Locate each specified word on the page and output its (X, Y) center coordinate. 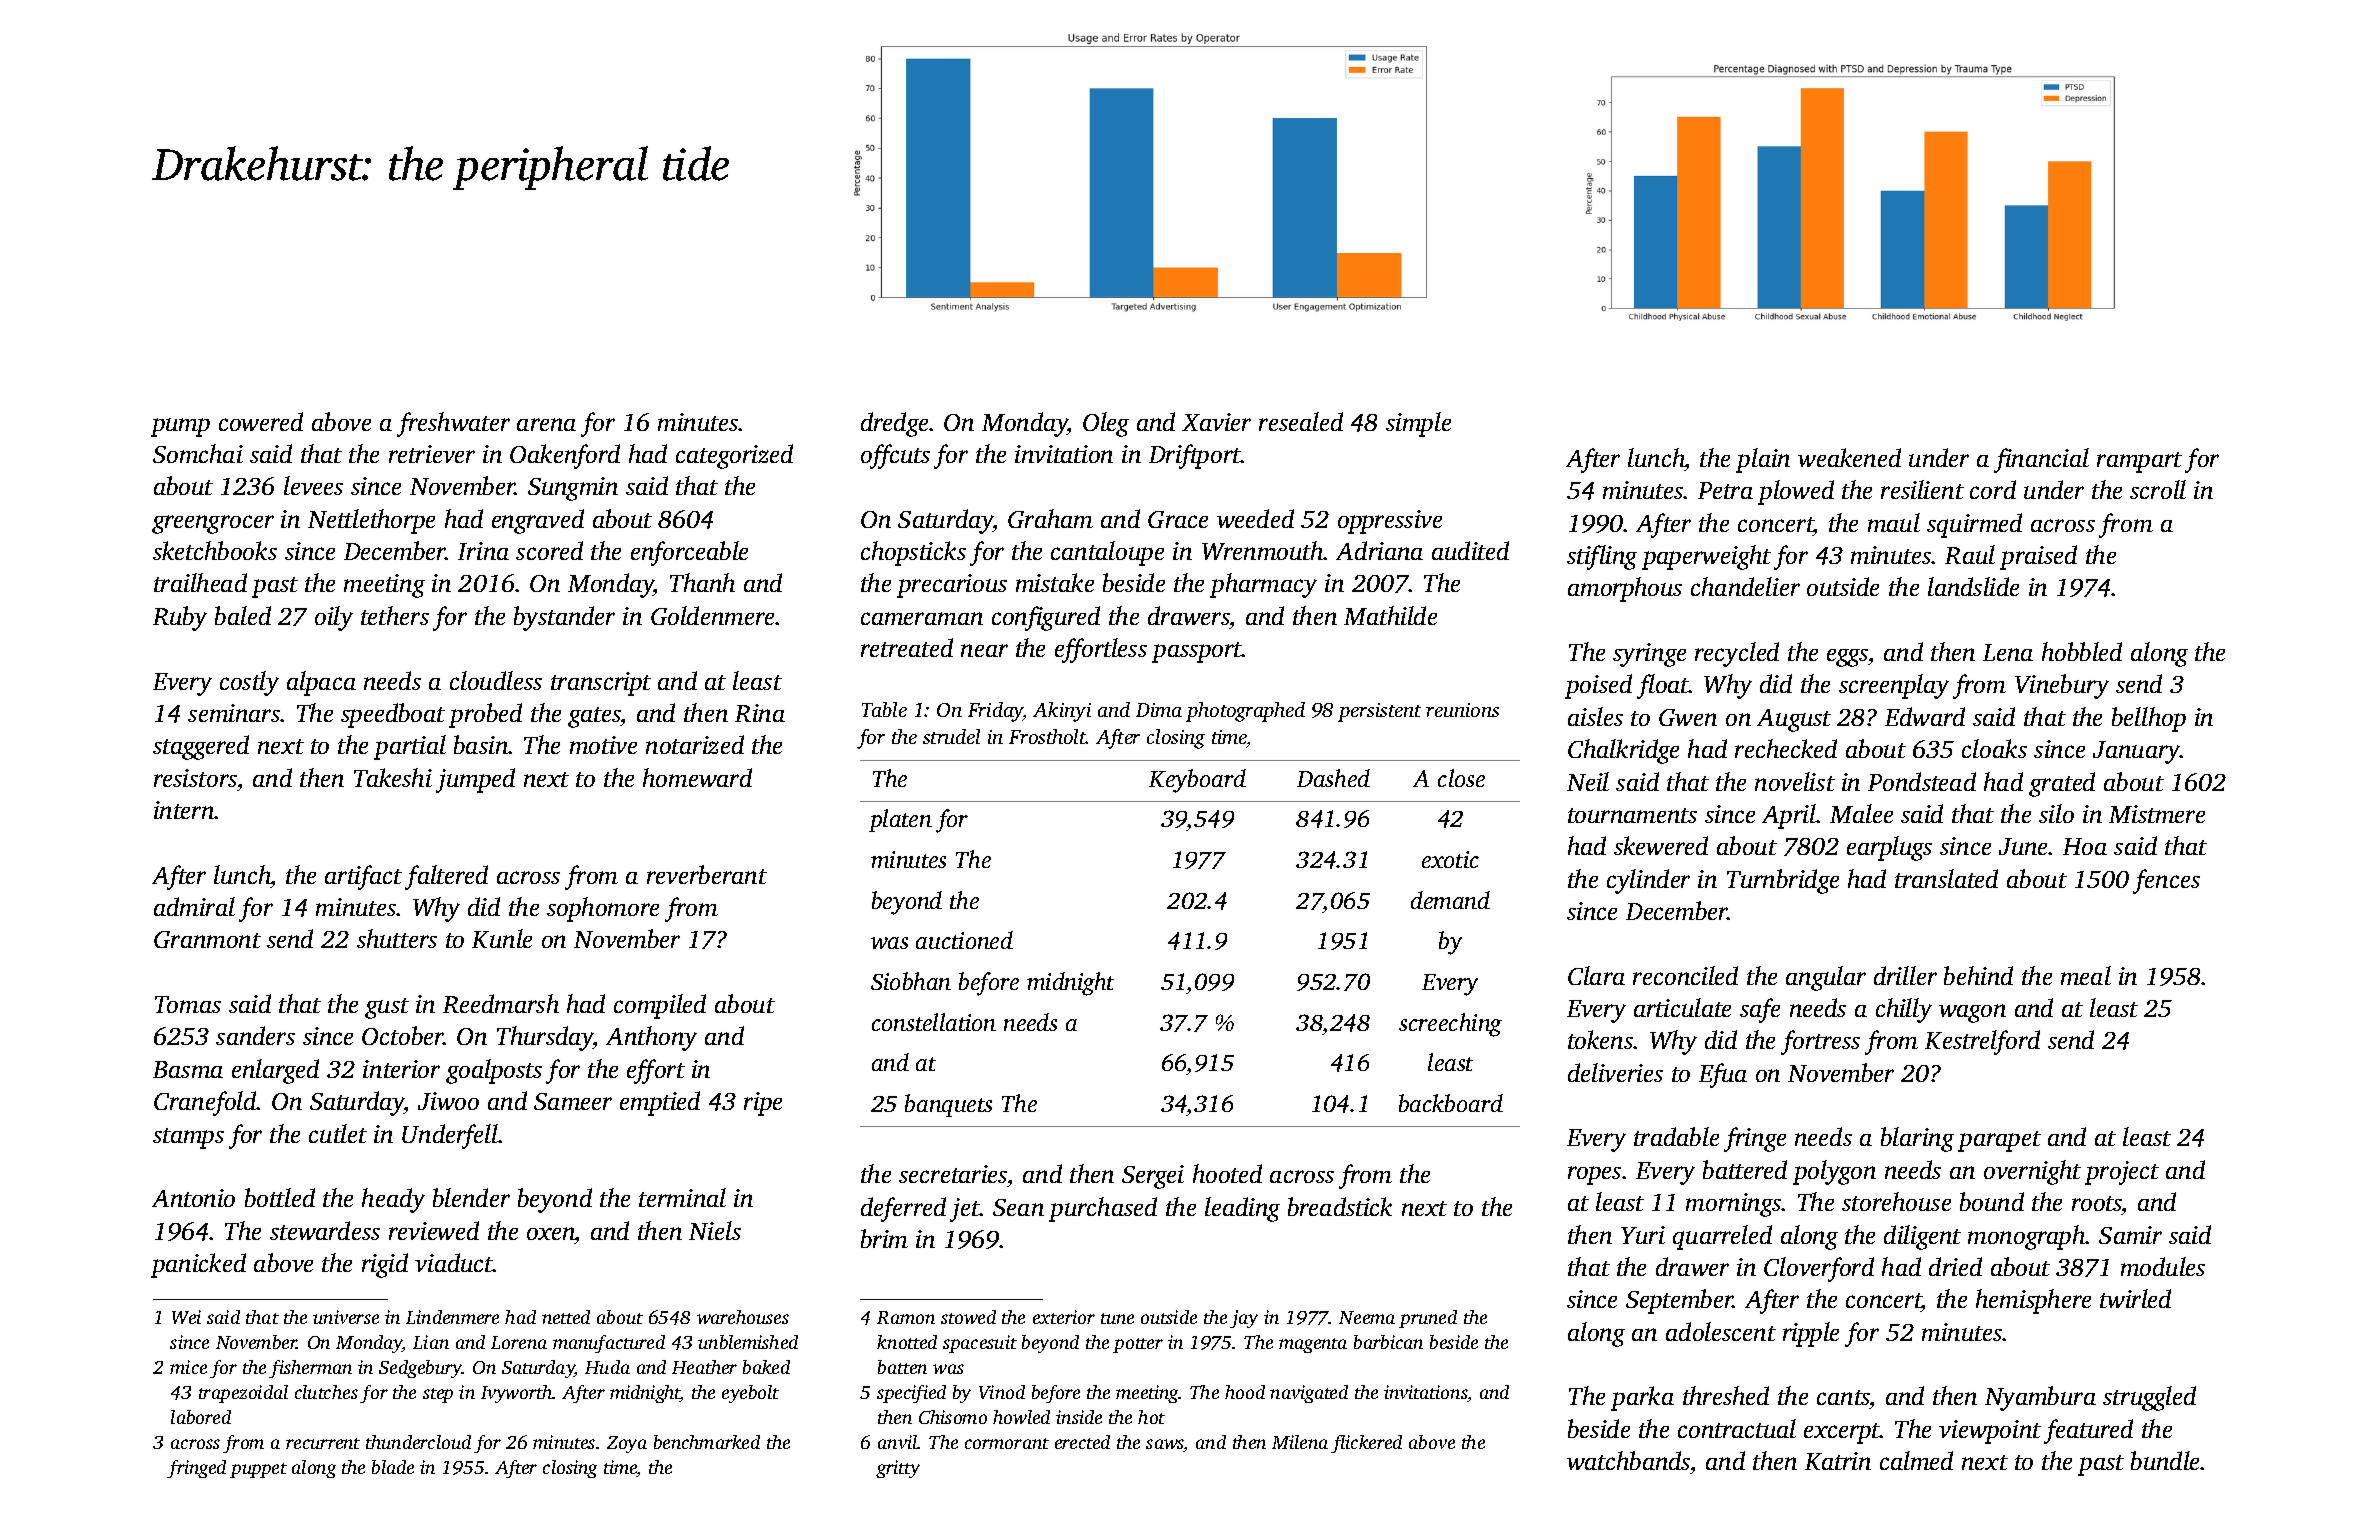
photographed (1245, 712)
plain (1763, 460)
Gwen (1688, 717)
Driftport (1195, 456)
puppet (258, 1470)
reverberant (707, 874)
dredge (894, 424)
